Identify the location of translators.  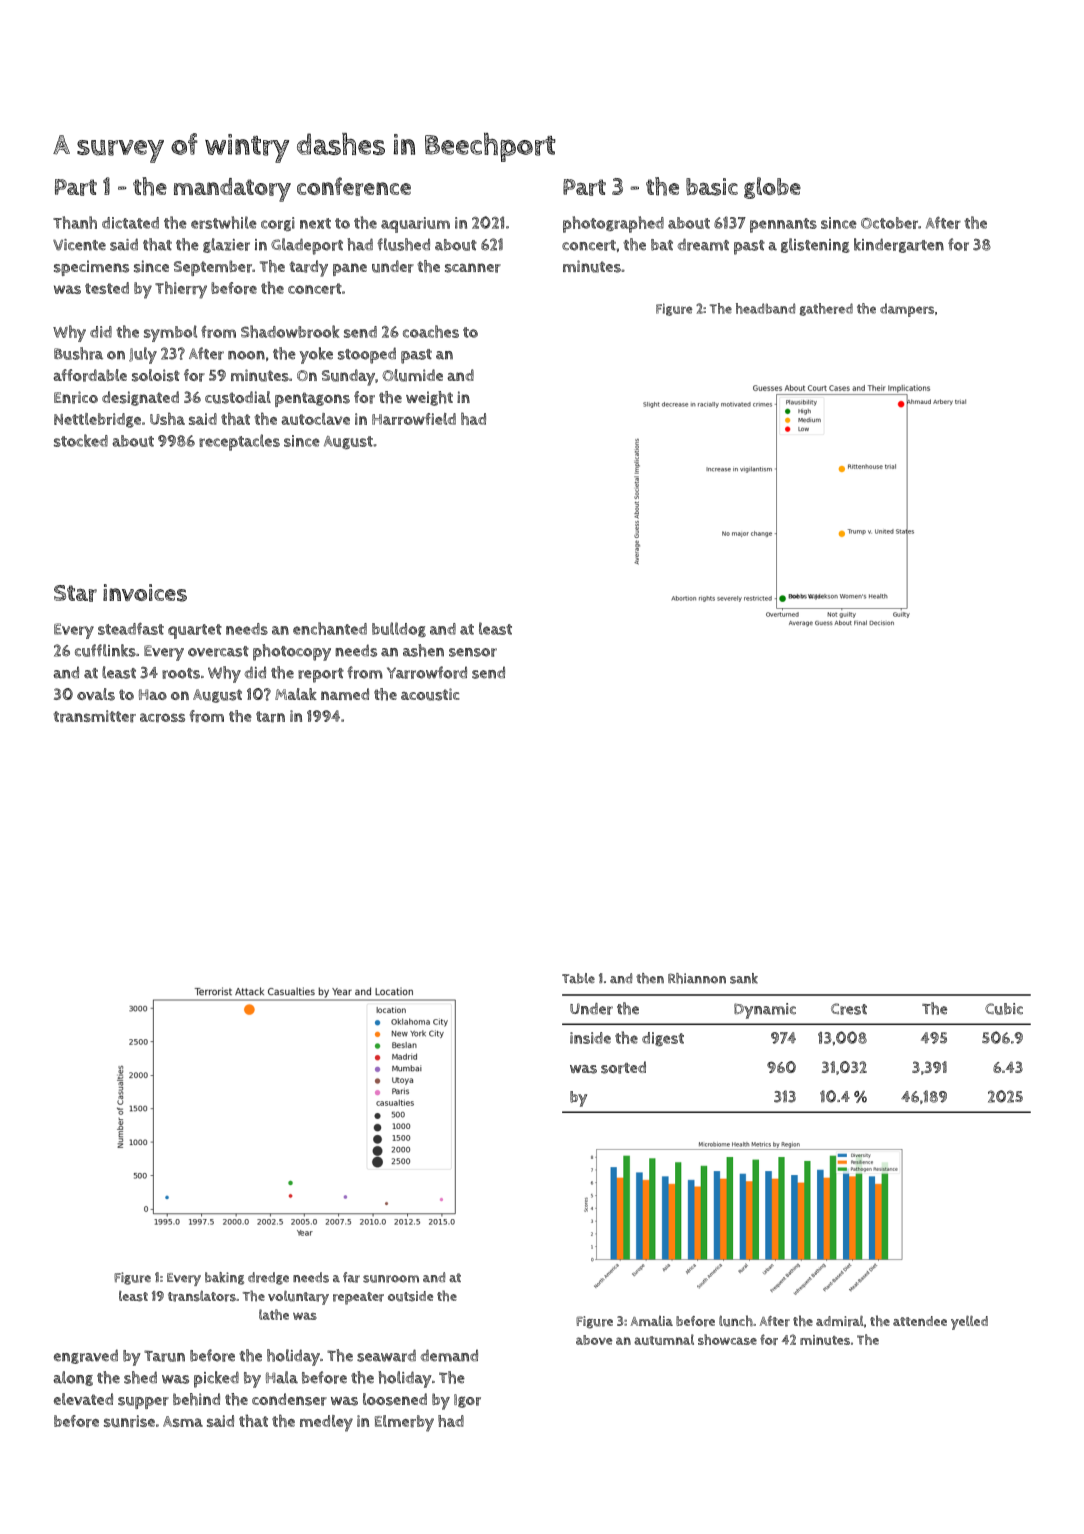
(202, 1296).
